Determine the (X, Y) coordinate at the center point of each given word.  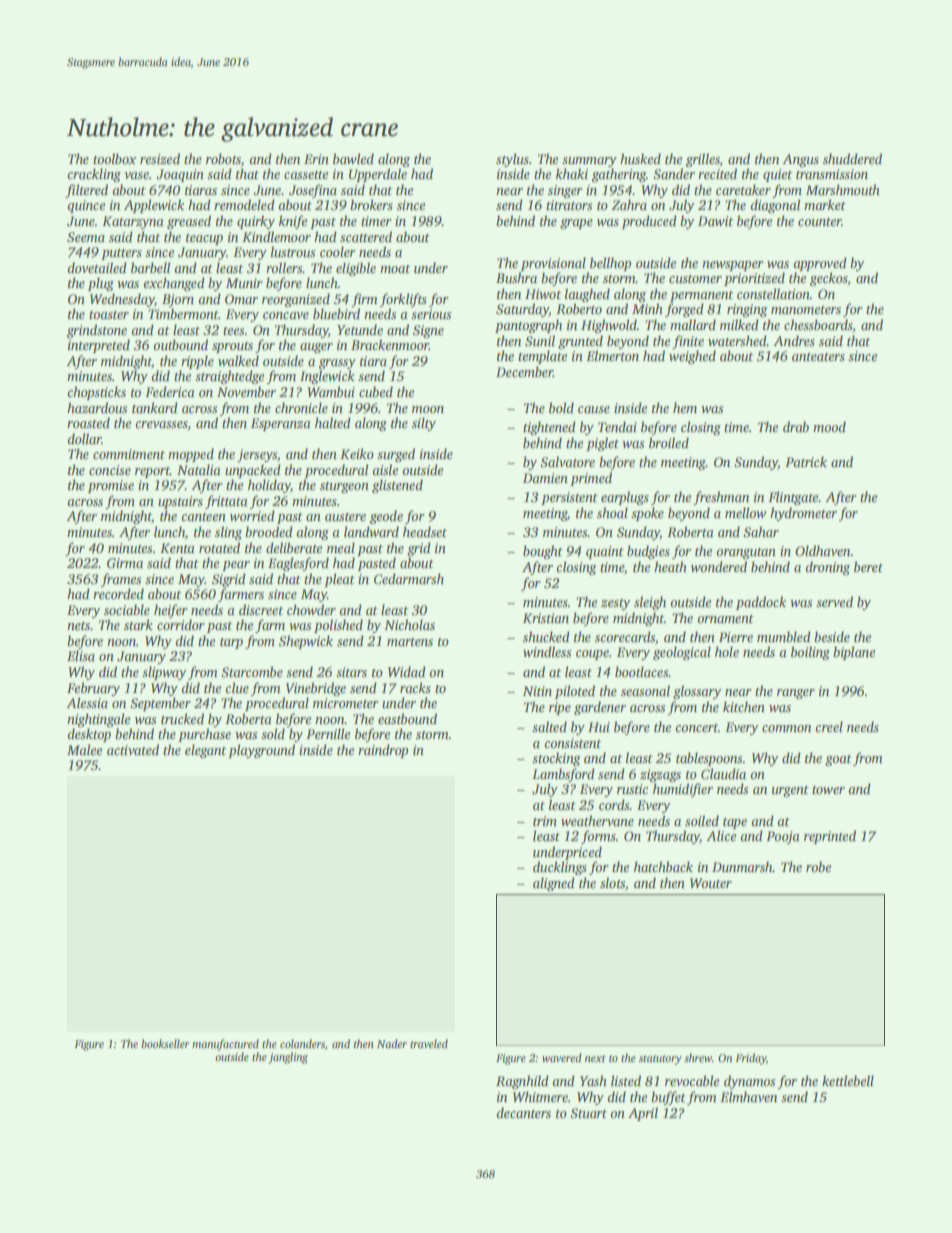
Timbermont (183, 313)
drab (796, 426)
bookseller (165, 1043)
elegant (205, 751)
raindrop (383, 751)
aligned (554, 884)
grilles (703, 160)
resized (160, 158)
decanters (523, 1112)
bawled (353, 158)
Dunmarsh (742, 866)
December (524, 371)
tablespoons (709, 759)
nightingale (98, 720)
